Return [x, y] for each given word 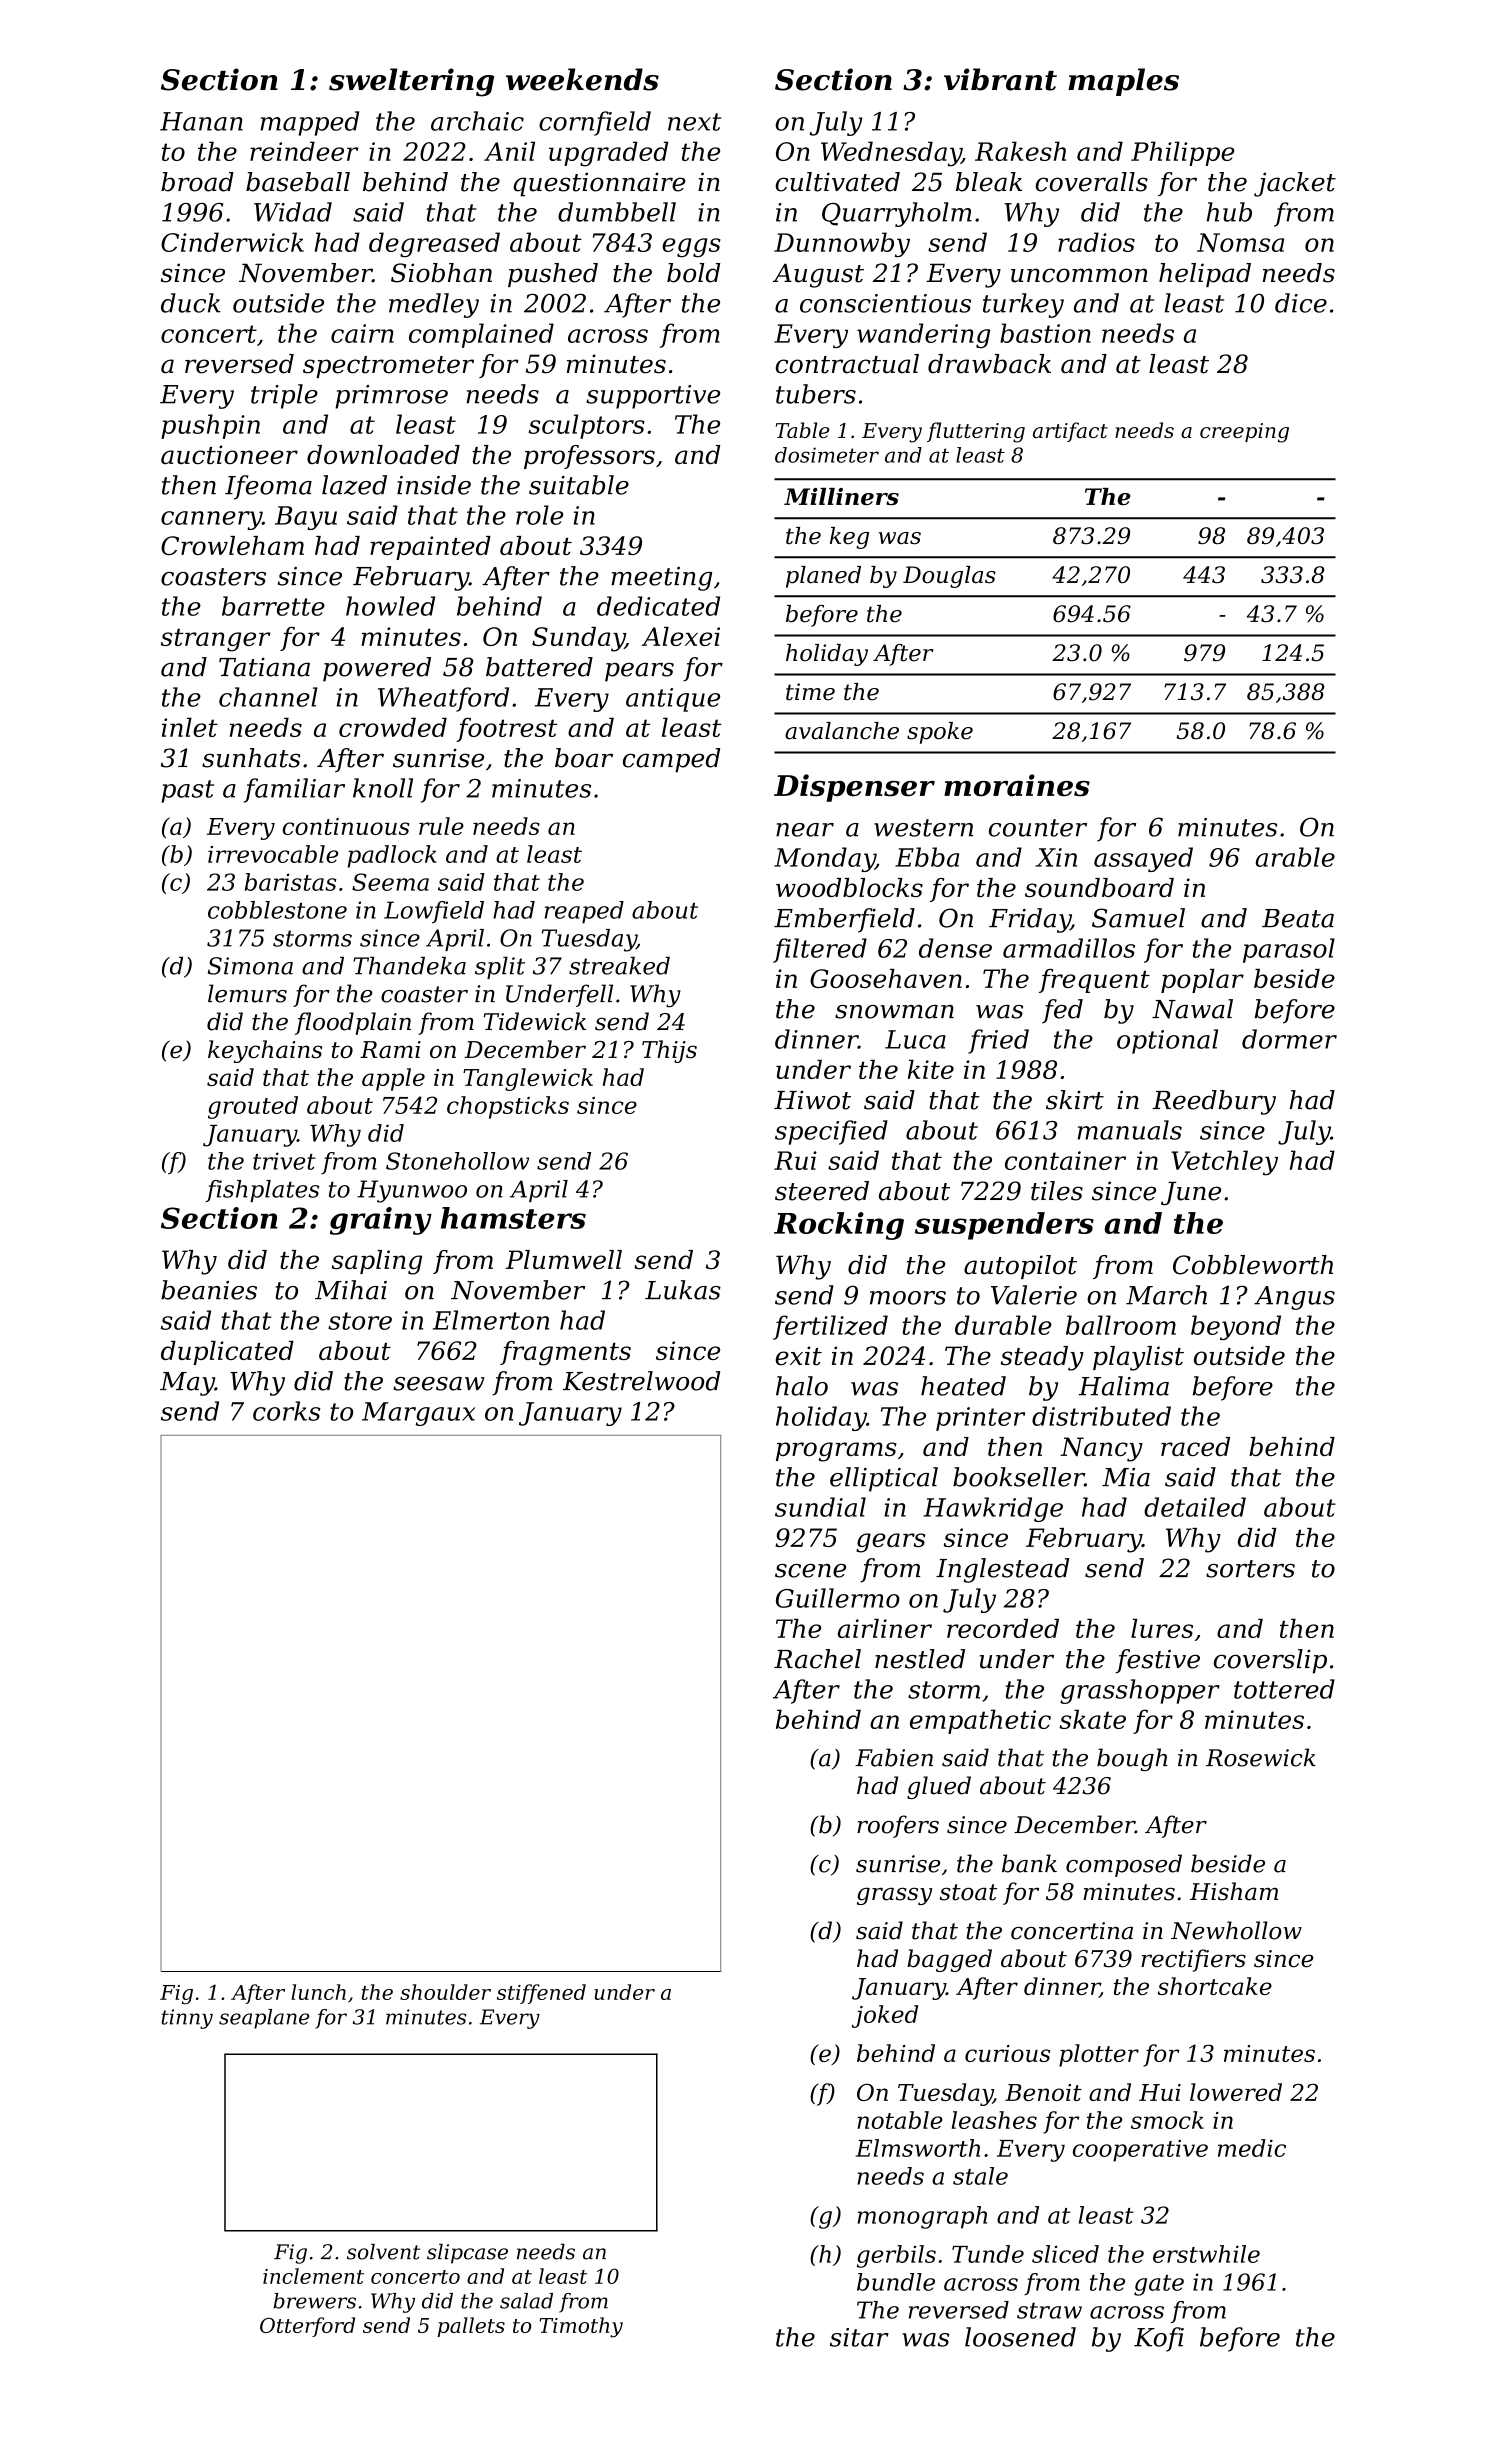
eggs [691, 247]
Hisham [1234, 1891]
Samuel [1138, 918]
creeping [1244, 433]
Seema [390, 882]
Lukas [683, 1290]
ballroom [1121, 1325]
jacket [1295, 184]
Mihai [351, 1290]
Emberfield [844, 920]
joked [885, 2016]
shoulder [445, 1992]
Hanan [201, 121]
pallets [471, 2327]
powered [377, 669]
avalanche [842, 731]
